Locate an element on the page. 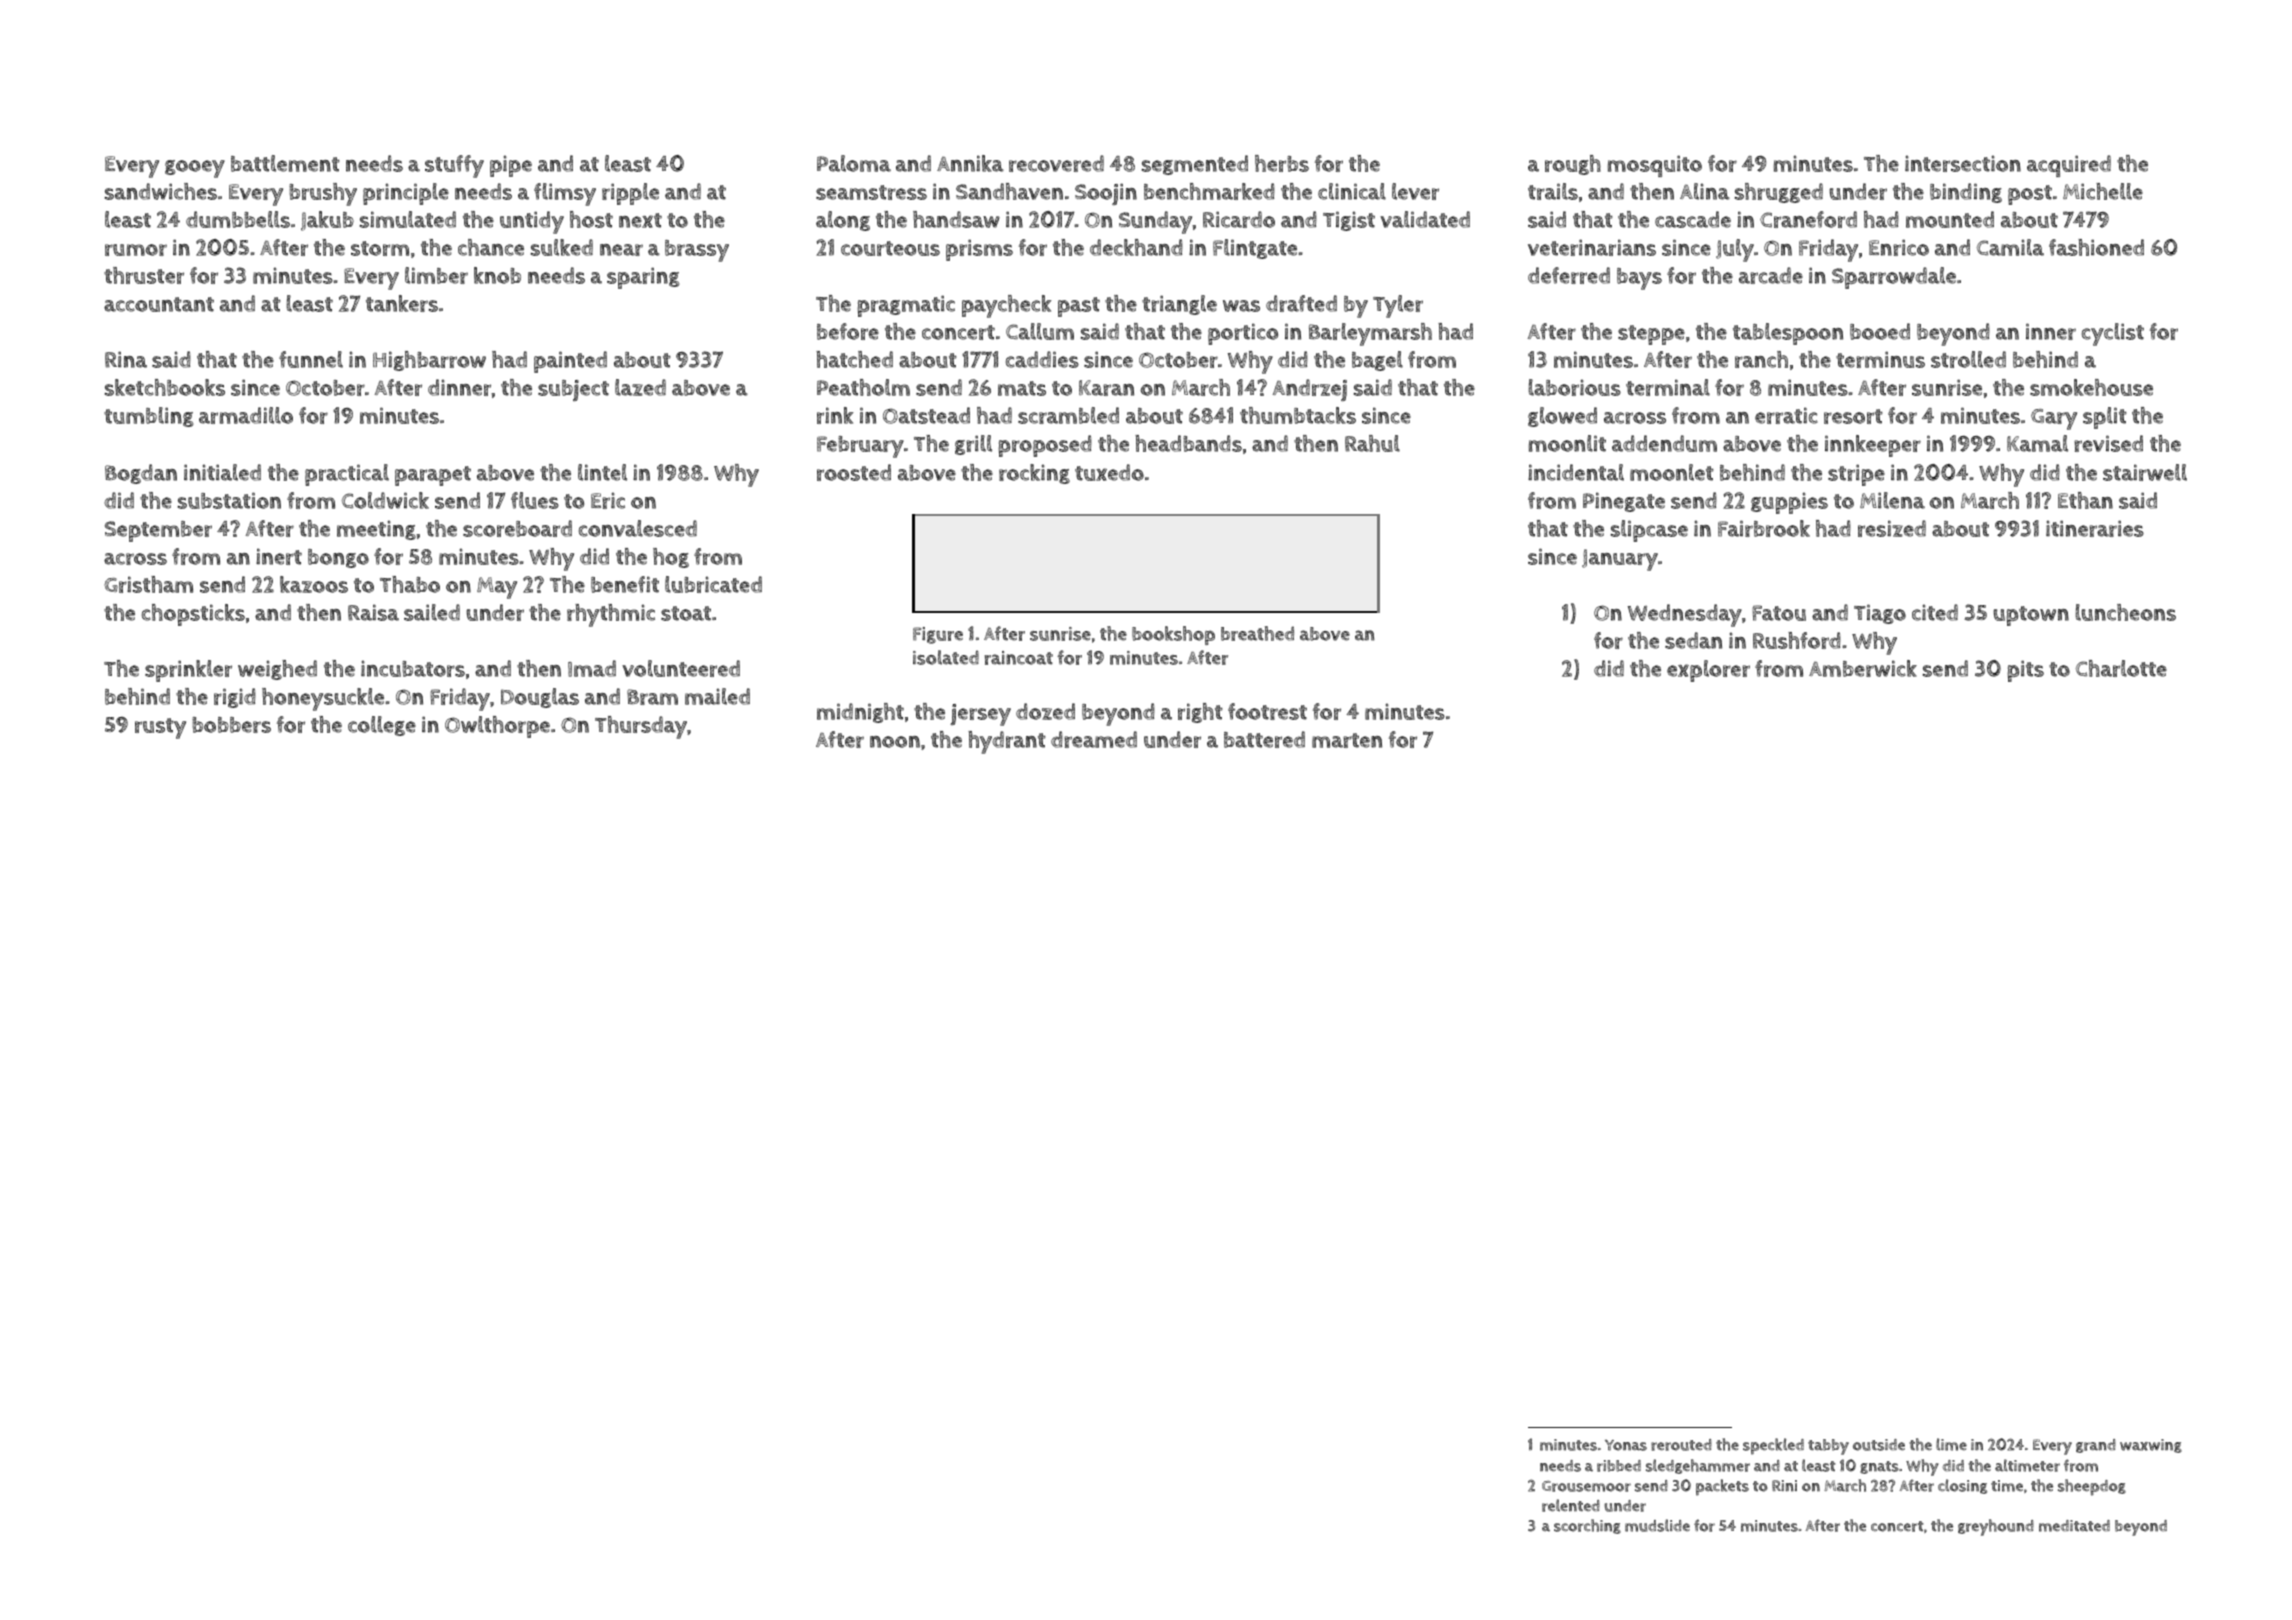  September is located at coordinates (158, 531).
